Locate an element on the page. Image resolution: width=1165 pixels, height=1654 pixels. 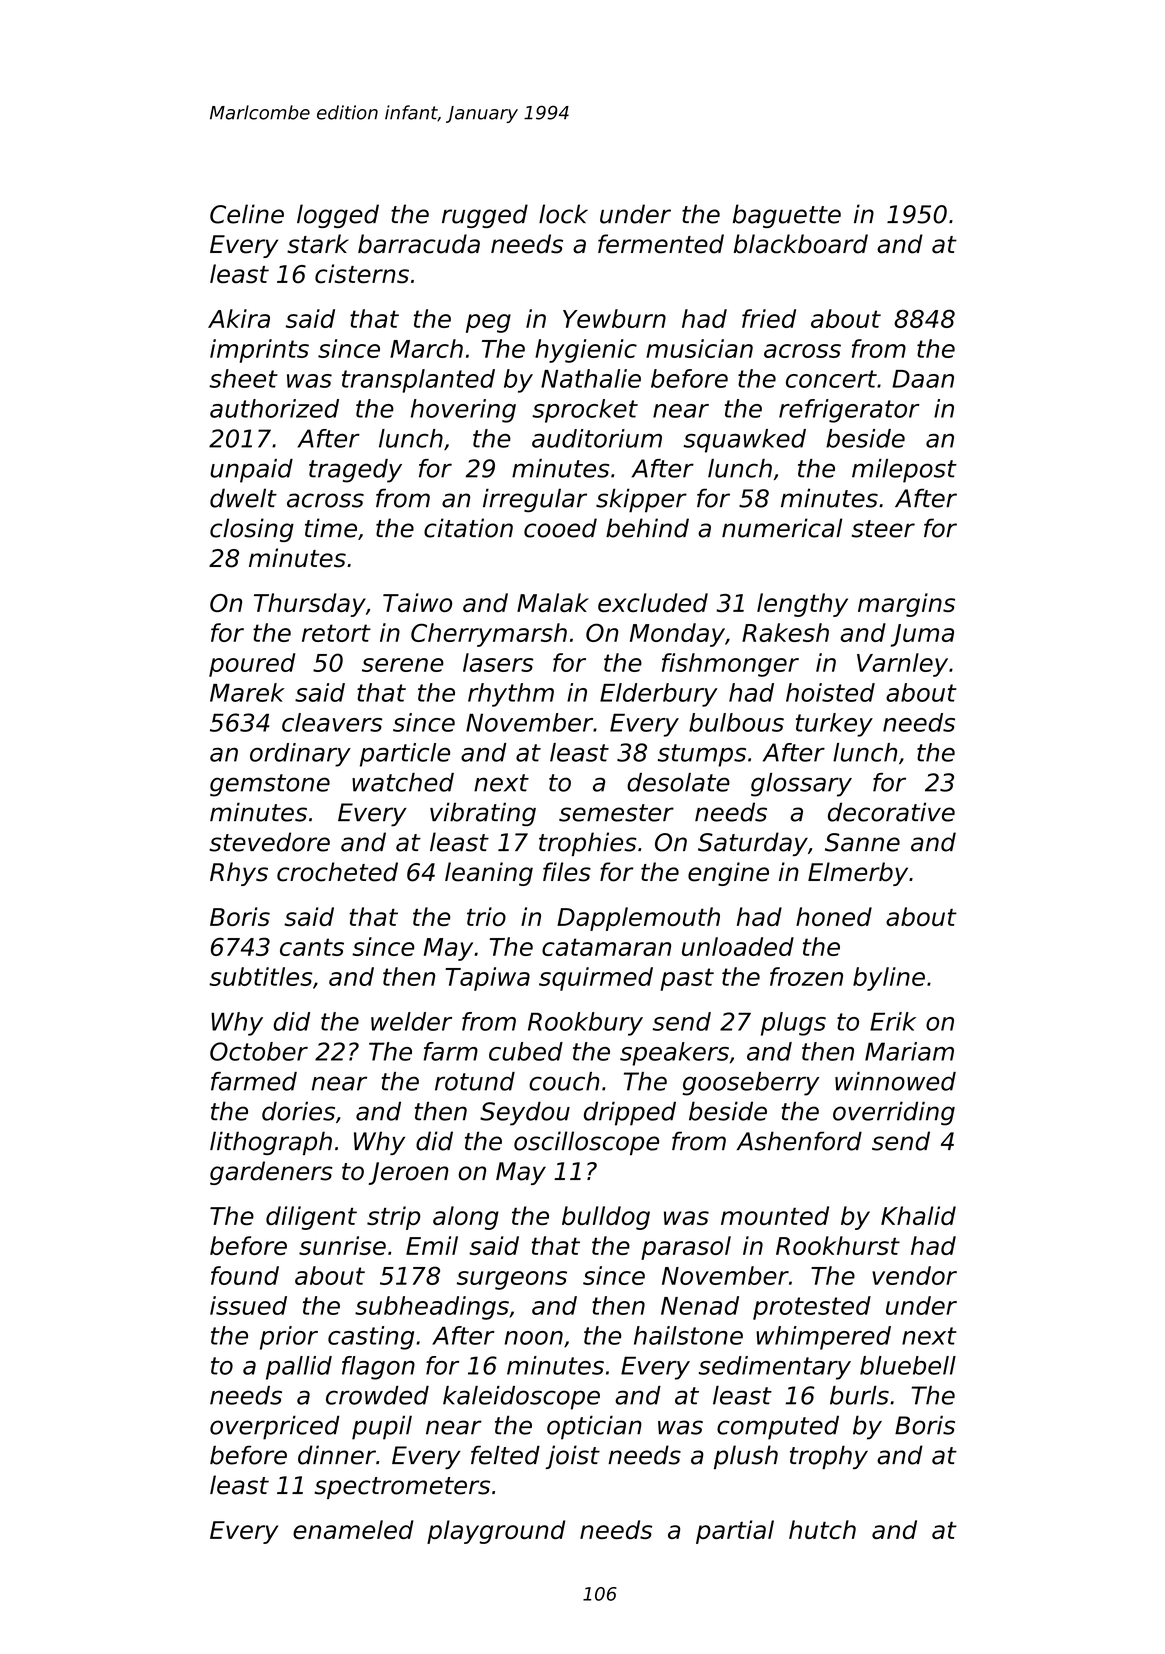
partial is located at coordinates (735, 1532).
